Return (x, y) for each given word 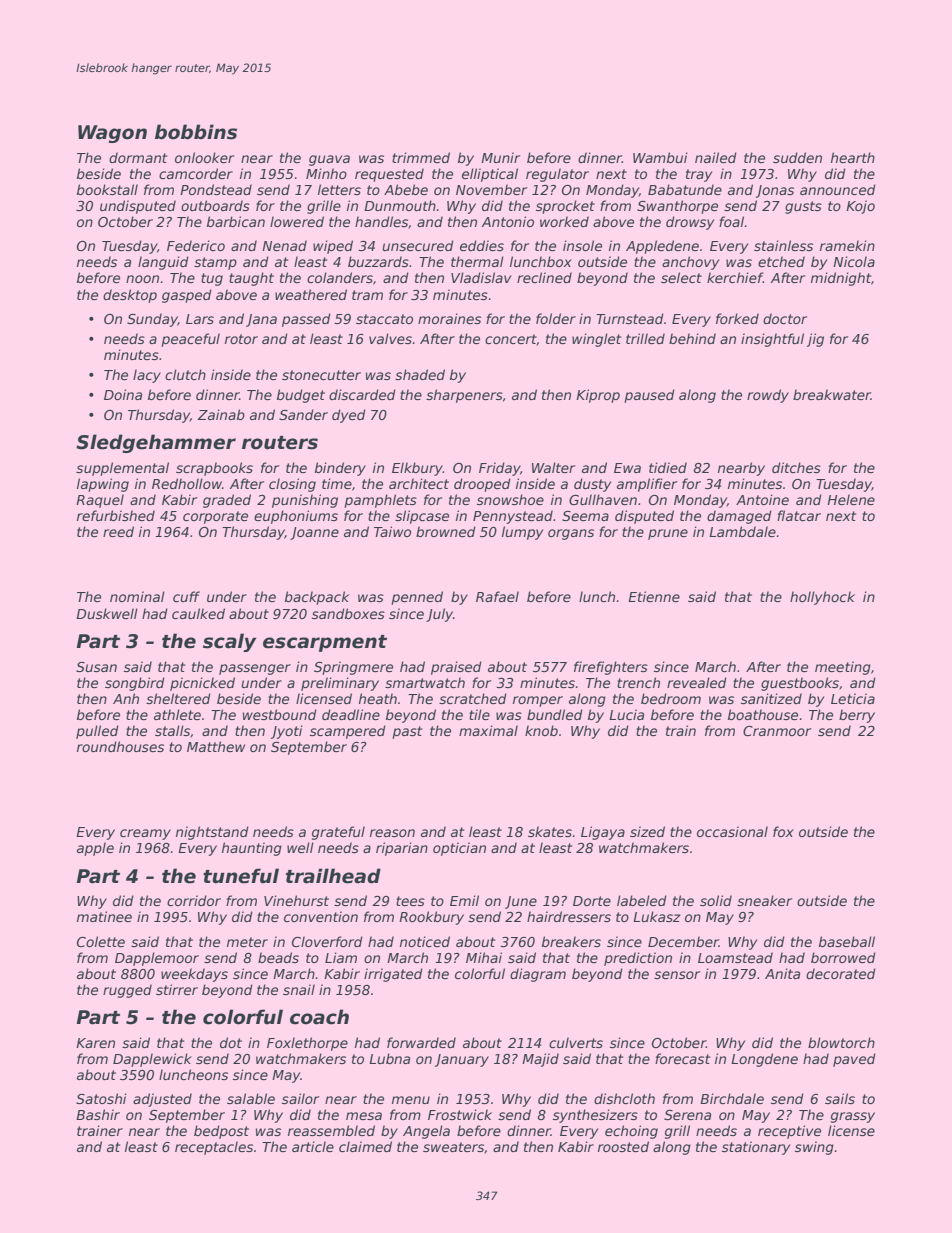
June (521, 902)
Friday (499, 469)
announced (838, 189)
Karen (95, 1043)
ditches (796, 467)
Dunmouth (400, 205)
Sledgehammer (156, 443)
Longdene (764, 1060)
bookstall (107, 189)
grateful (338, 833)
